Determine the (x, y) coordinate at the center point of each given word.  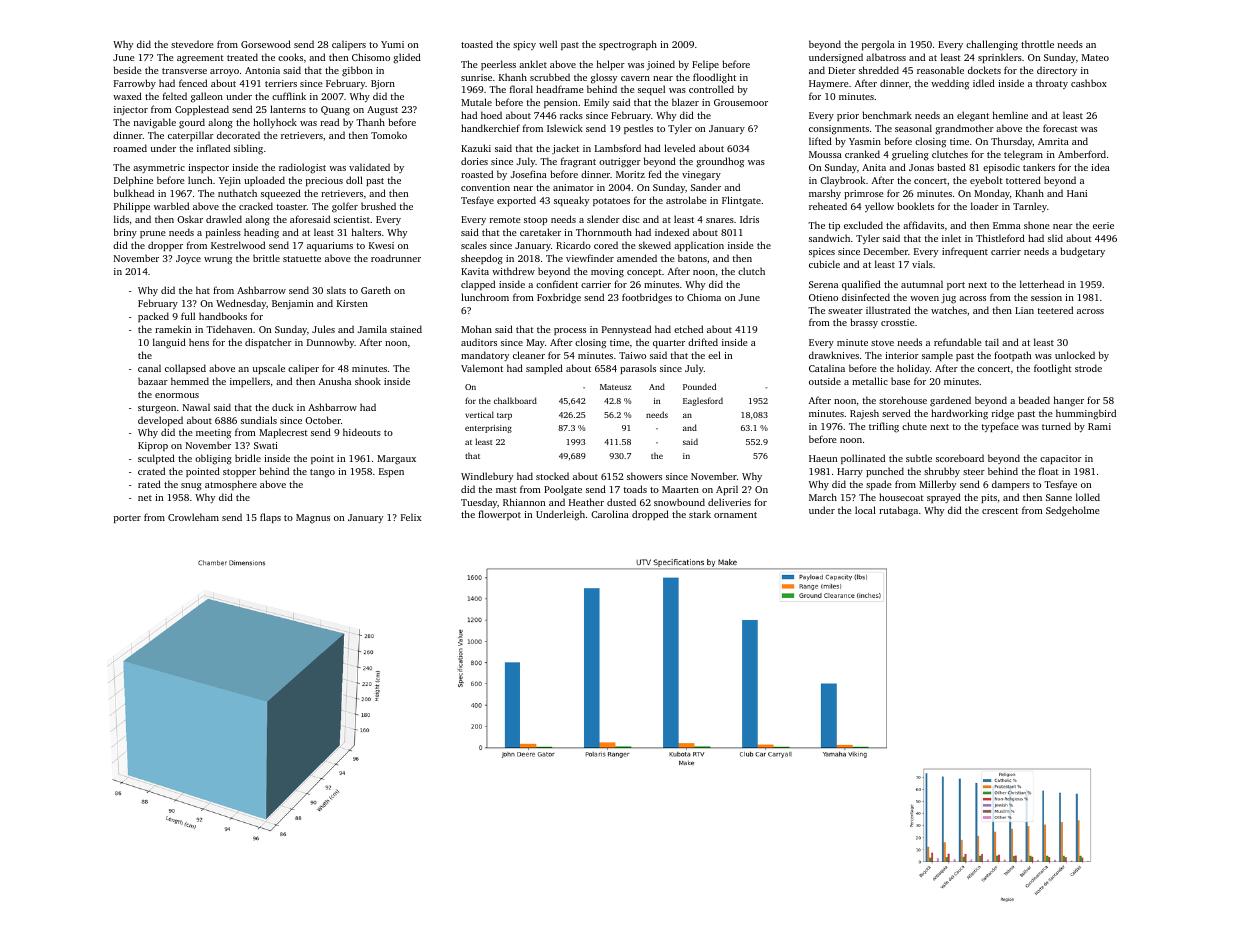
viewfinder (590, 258)
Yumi (392, 44)
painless (223, 233)
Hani (1077, 193)
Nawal (196, 407)
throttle (1037, 44)
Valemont (482, 368)
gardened (950, 401)
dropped (650, 515)
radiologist (302, 168)
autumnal (922, 284)
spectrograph (628, 45)
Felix (411, 517)
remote (505, 220)
